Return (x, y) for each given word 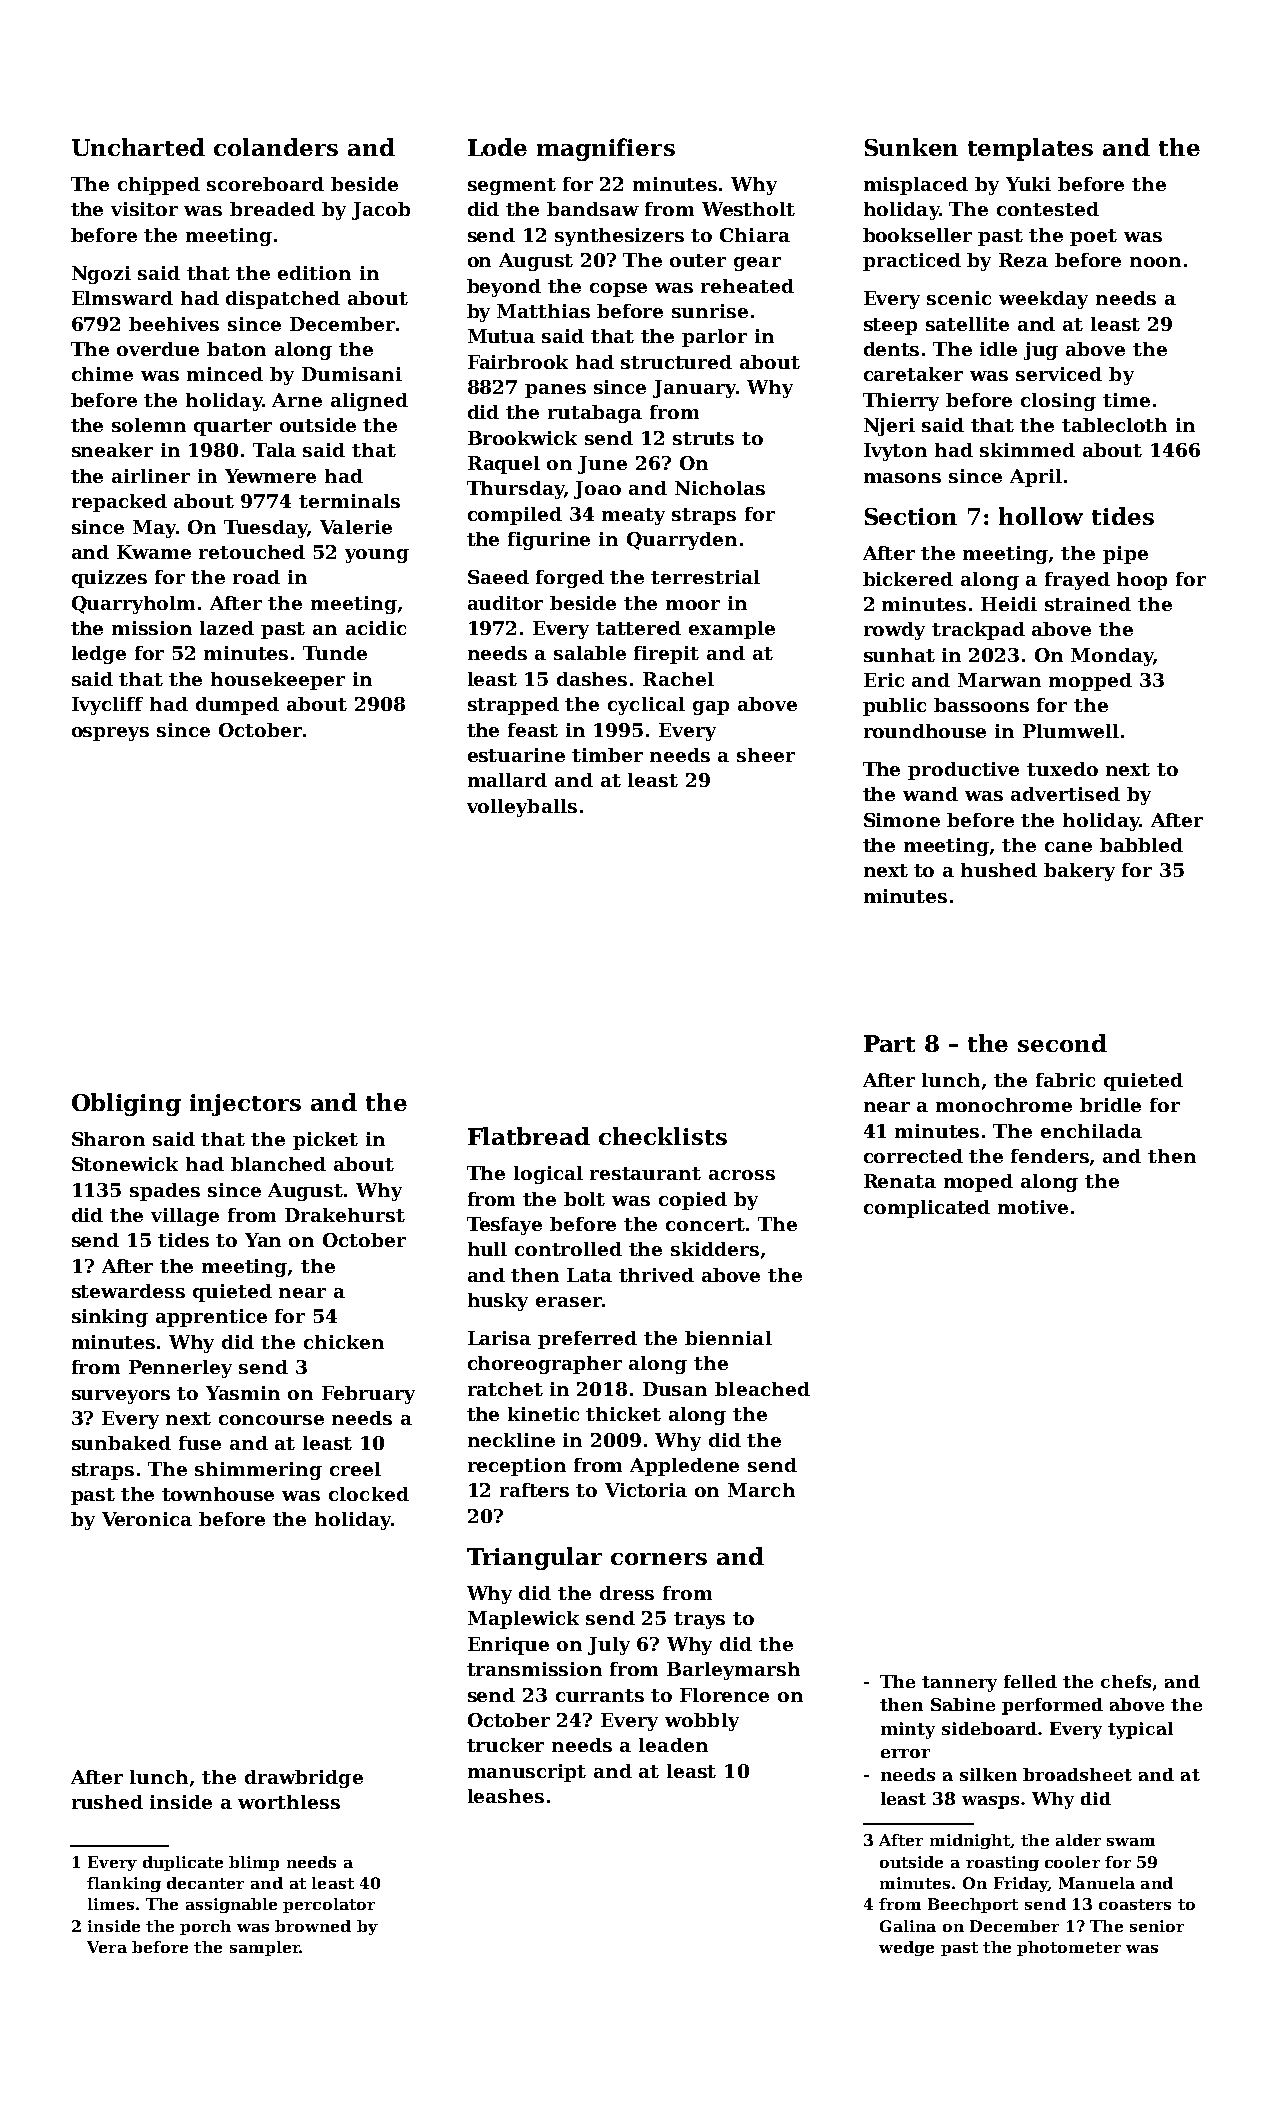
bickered (908, 579)
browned (313, 1926)
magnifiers (606, 149)
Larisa (499, 1338)
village (185, 1217)
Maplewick (523, 1620)
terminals (349, 501)
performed (1052, 1706)
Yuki (1028, 184)
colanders (276, 147)
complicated (927, 1209)
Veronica (147, 1519)
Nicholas (720, 488)
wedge (906, 1948)
